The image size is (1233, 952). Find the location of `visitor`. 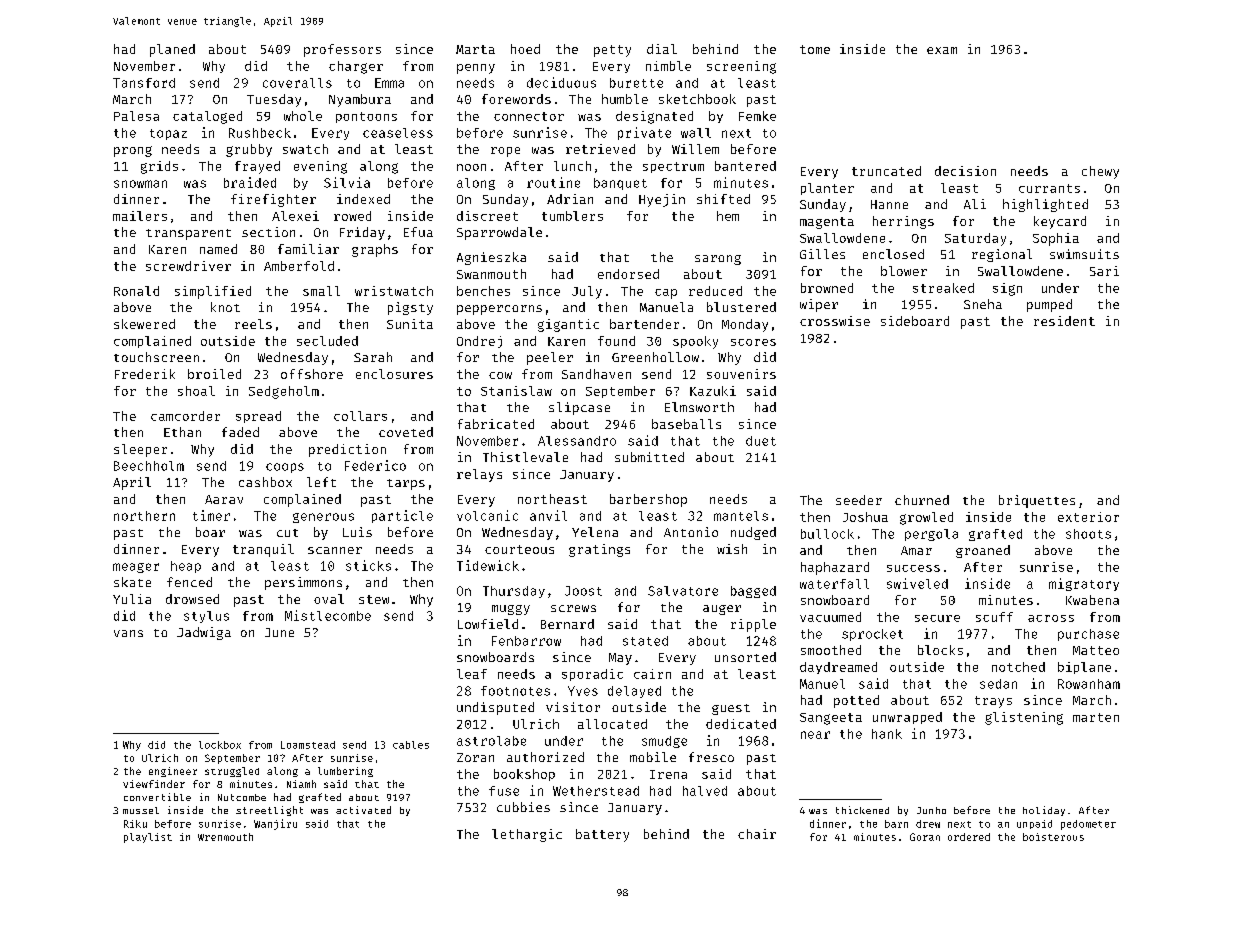

visitor is located at coordinates (573, 707).
